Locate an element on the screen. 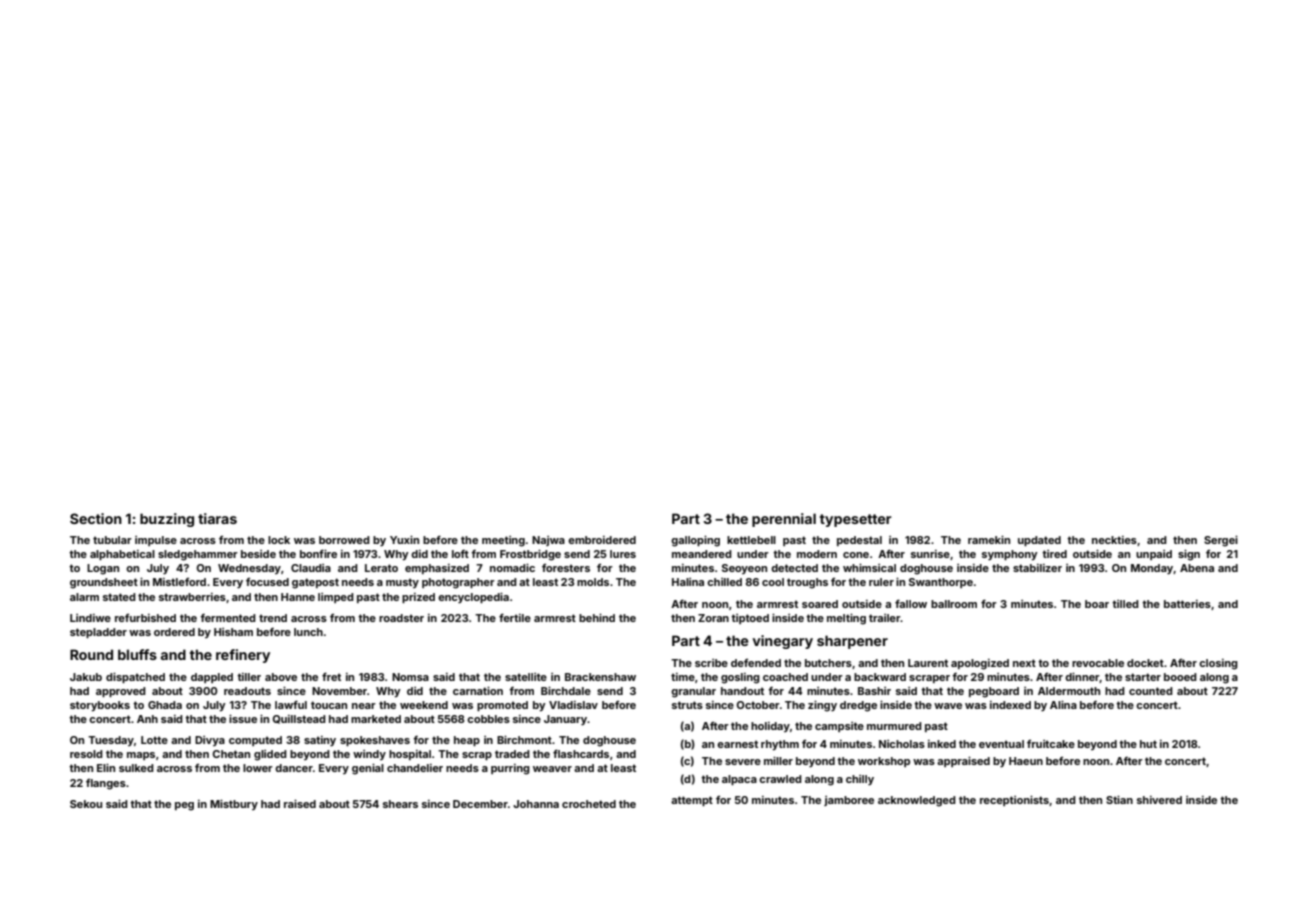 Image resolution: width=1308 pixels, height=924 pixels. holiday is located at coordinates (770, 727).
